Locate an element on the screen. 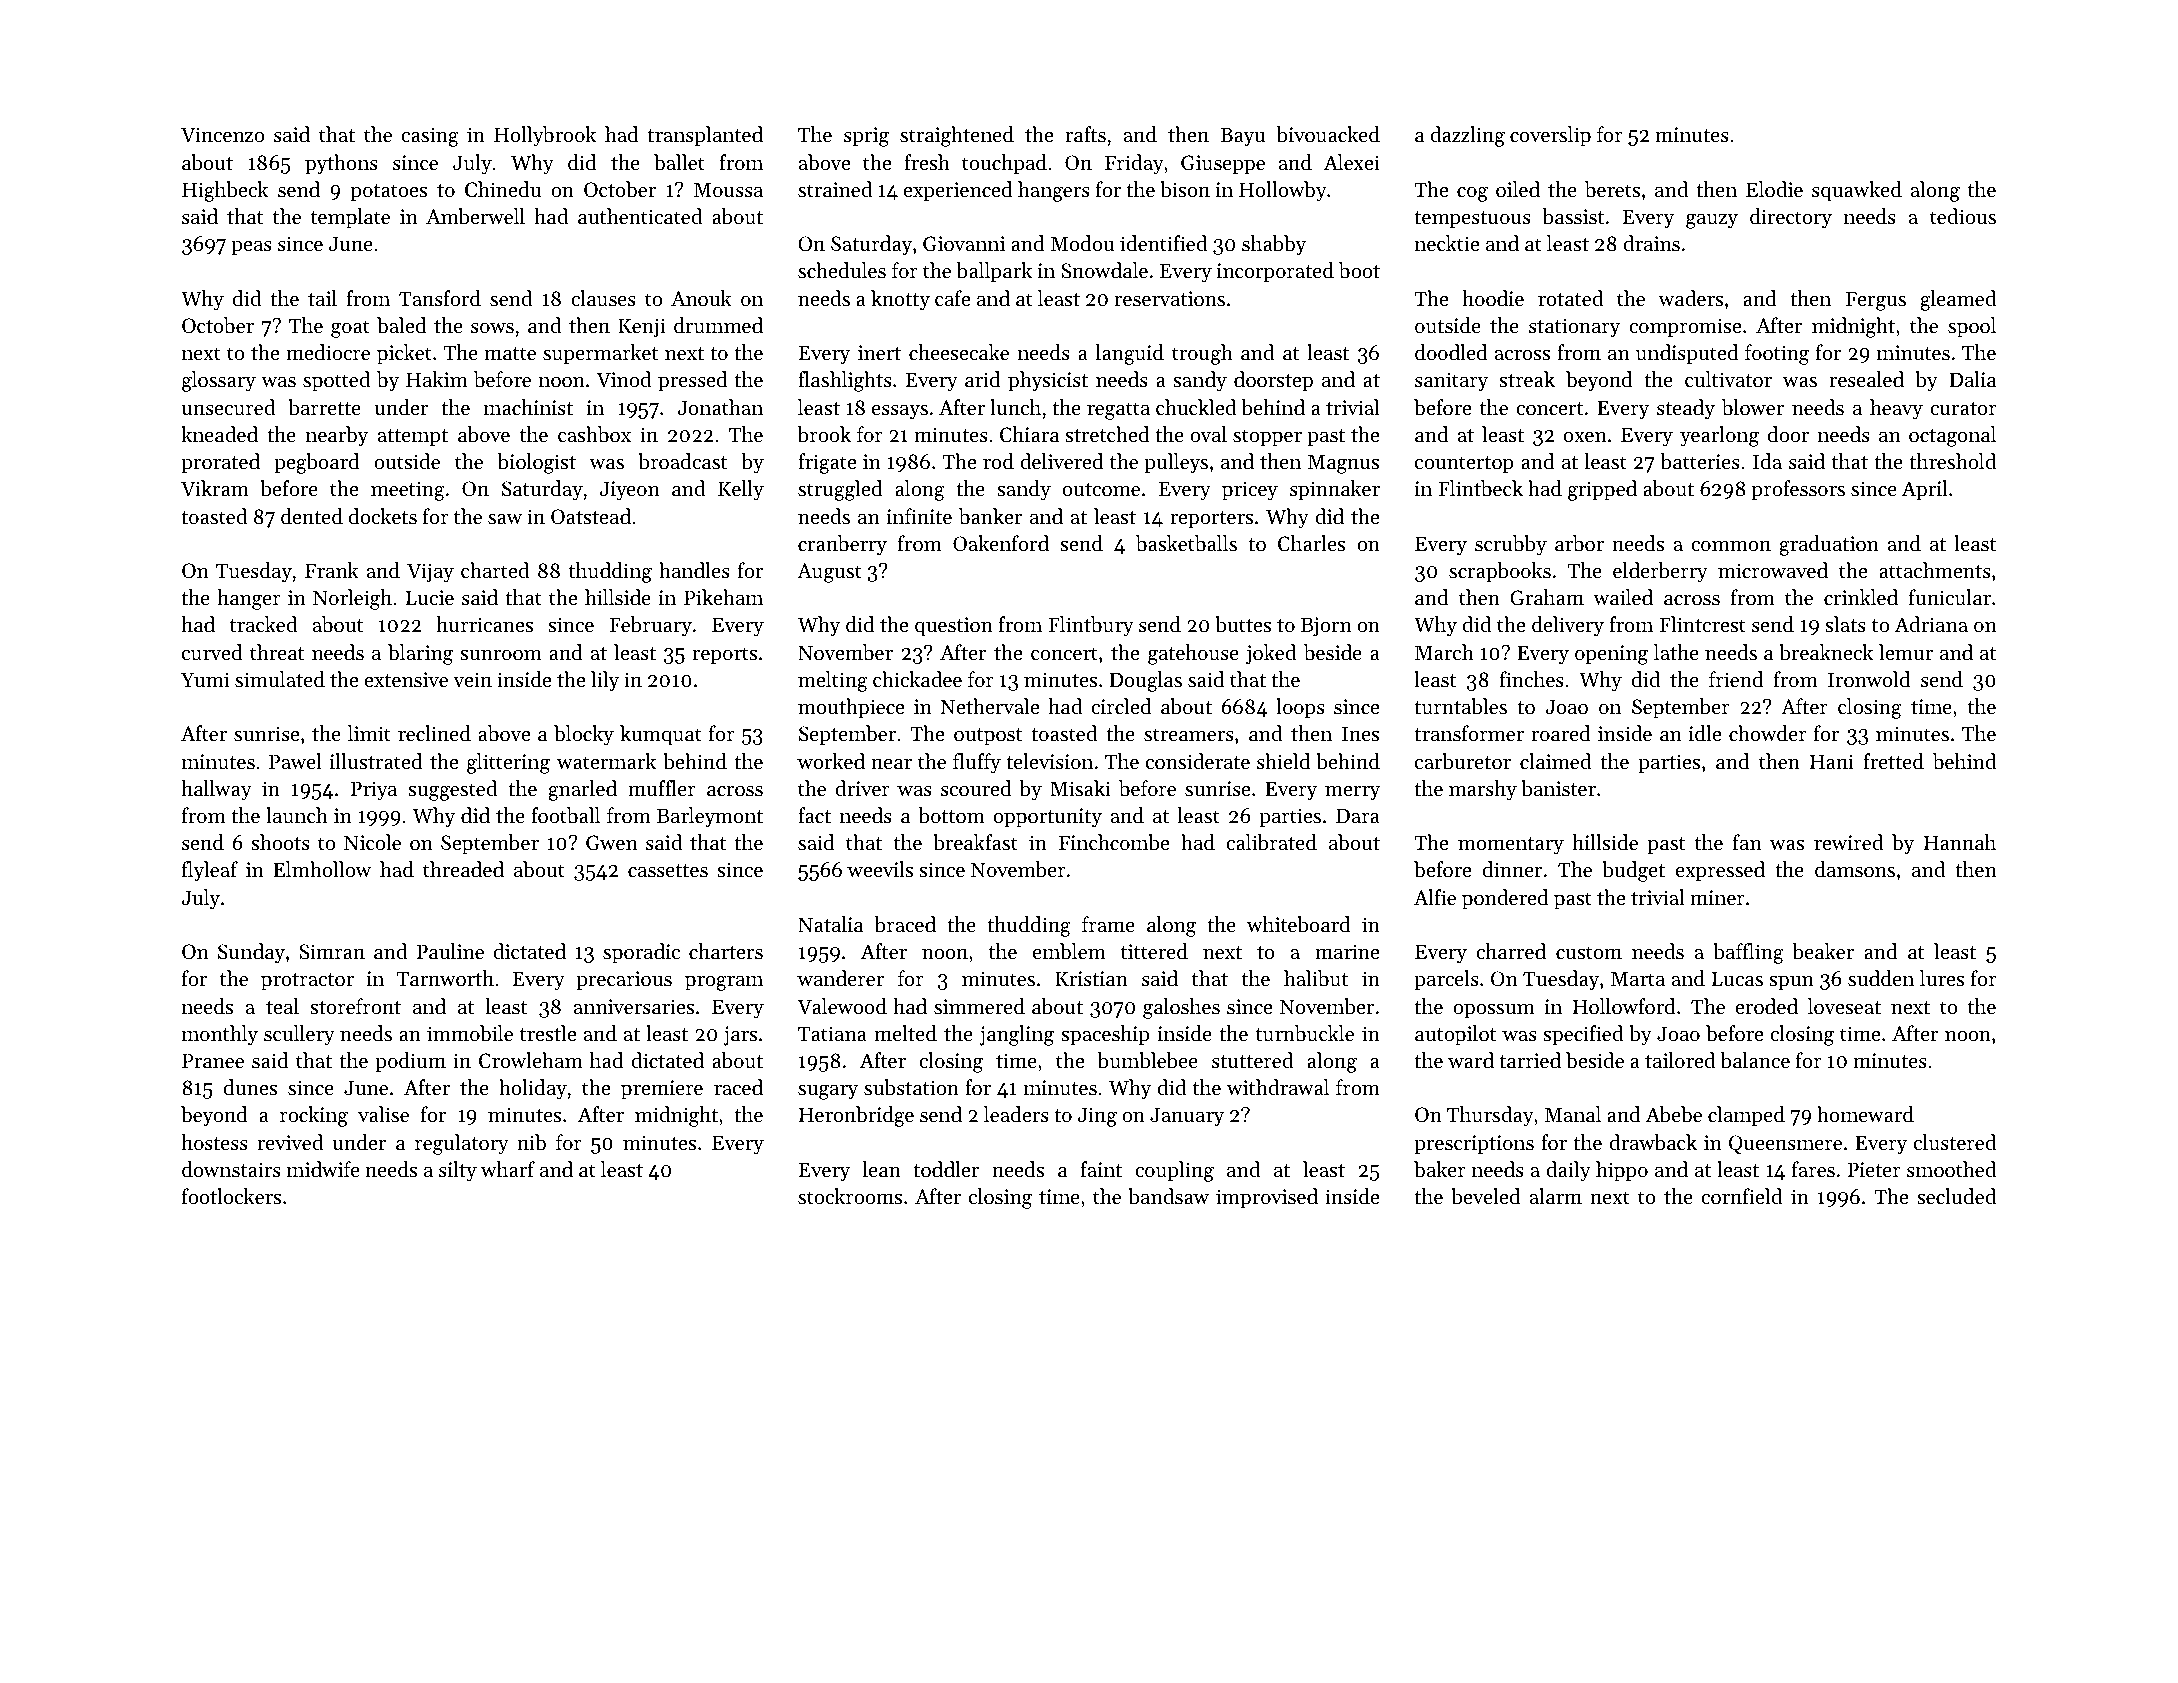 This screenshot has height=1683, width=2178. drawback is located at coordinates (1653, 1142).
